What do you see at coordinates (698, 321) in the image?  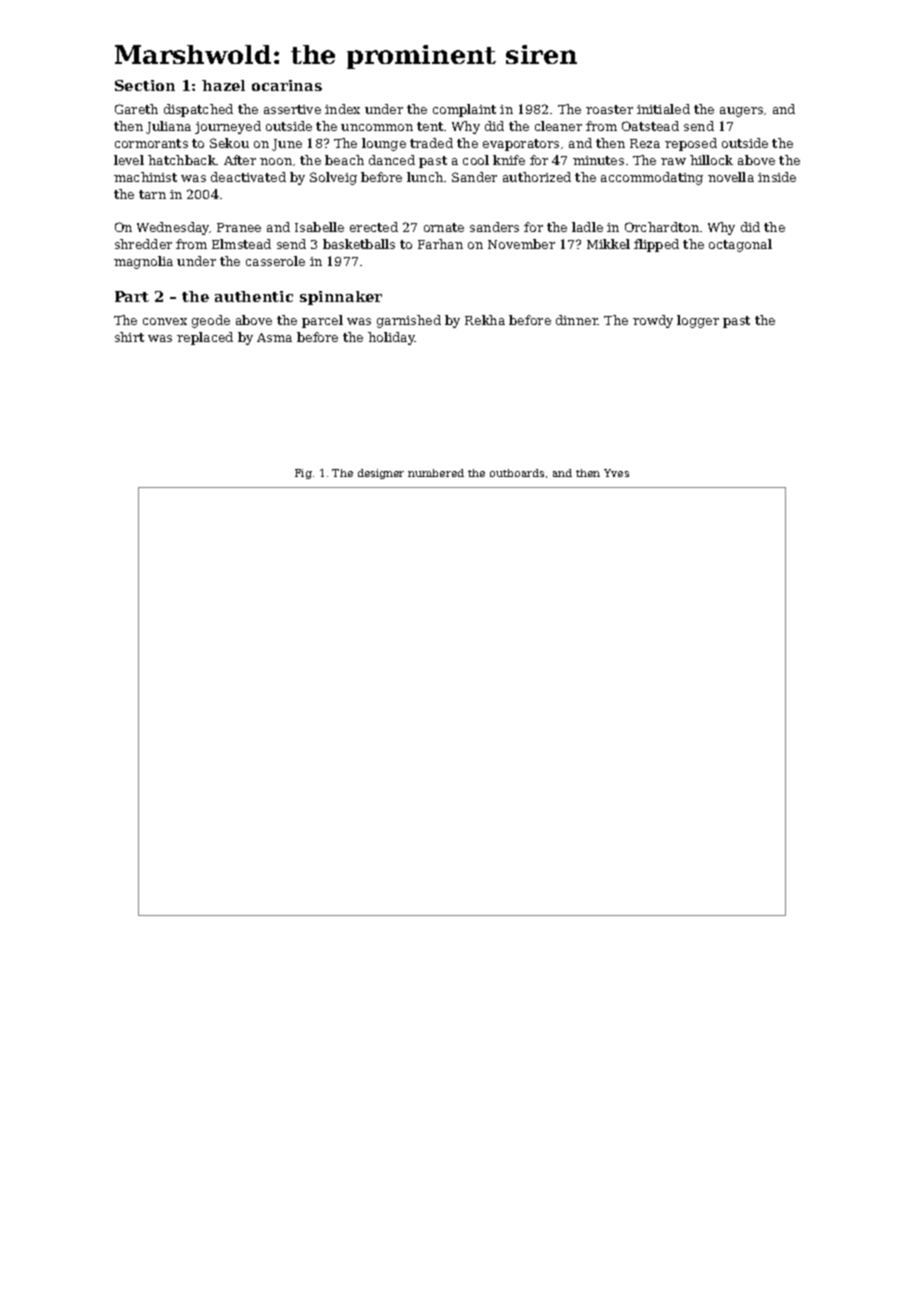 I see `logger` at bounding box center [698, 321].
